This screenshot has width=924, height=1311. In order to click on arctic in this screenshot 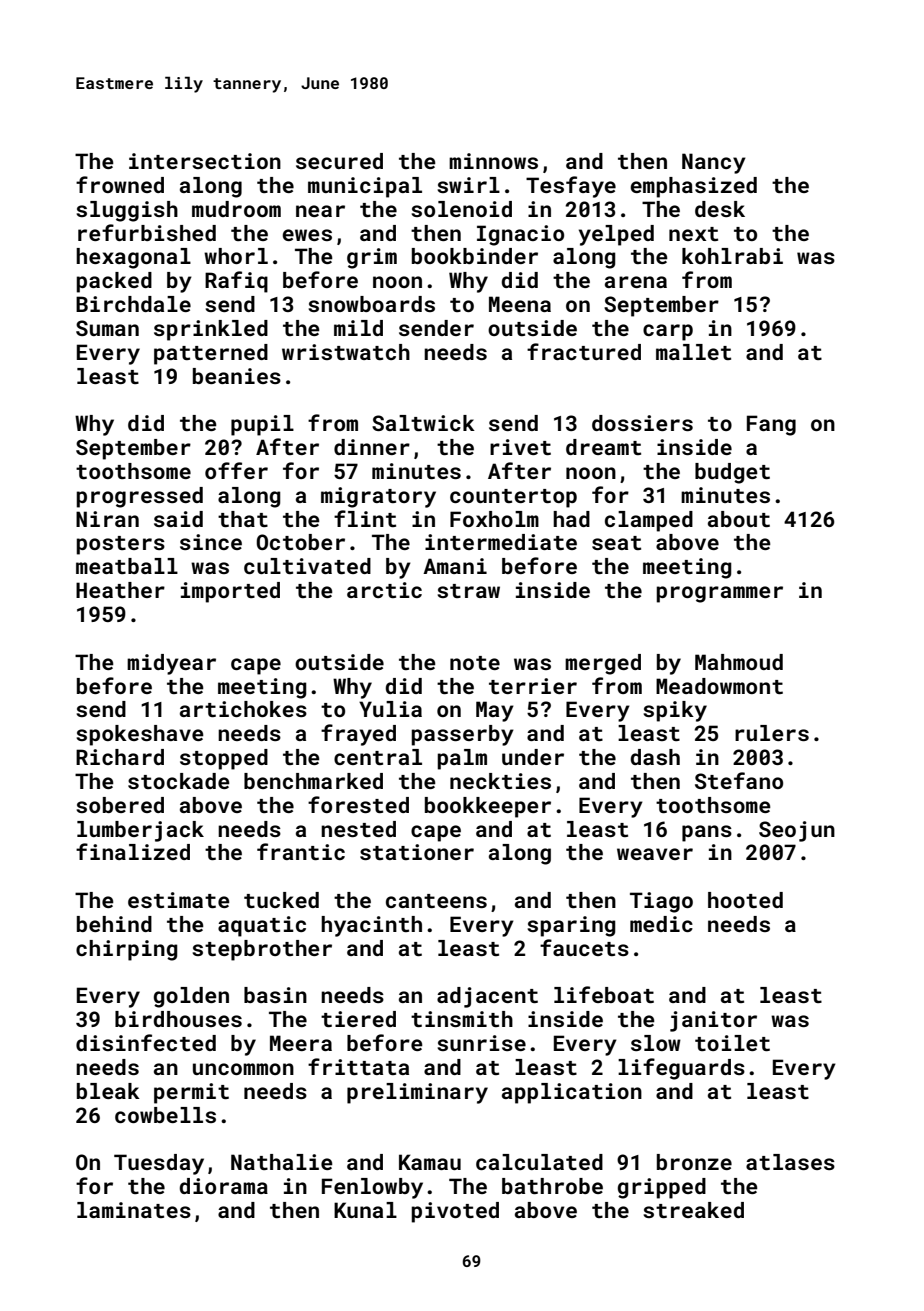, I will do `click(384, 590)`.
